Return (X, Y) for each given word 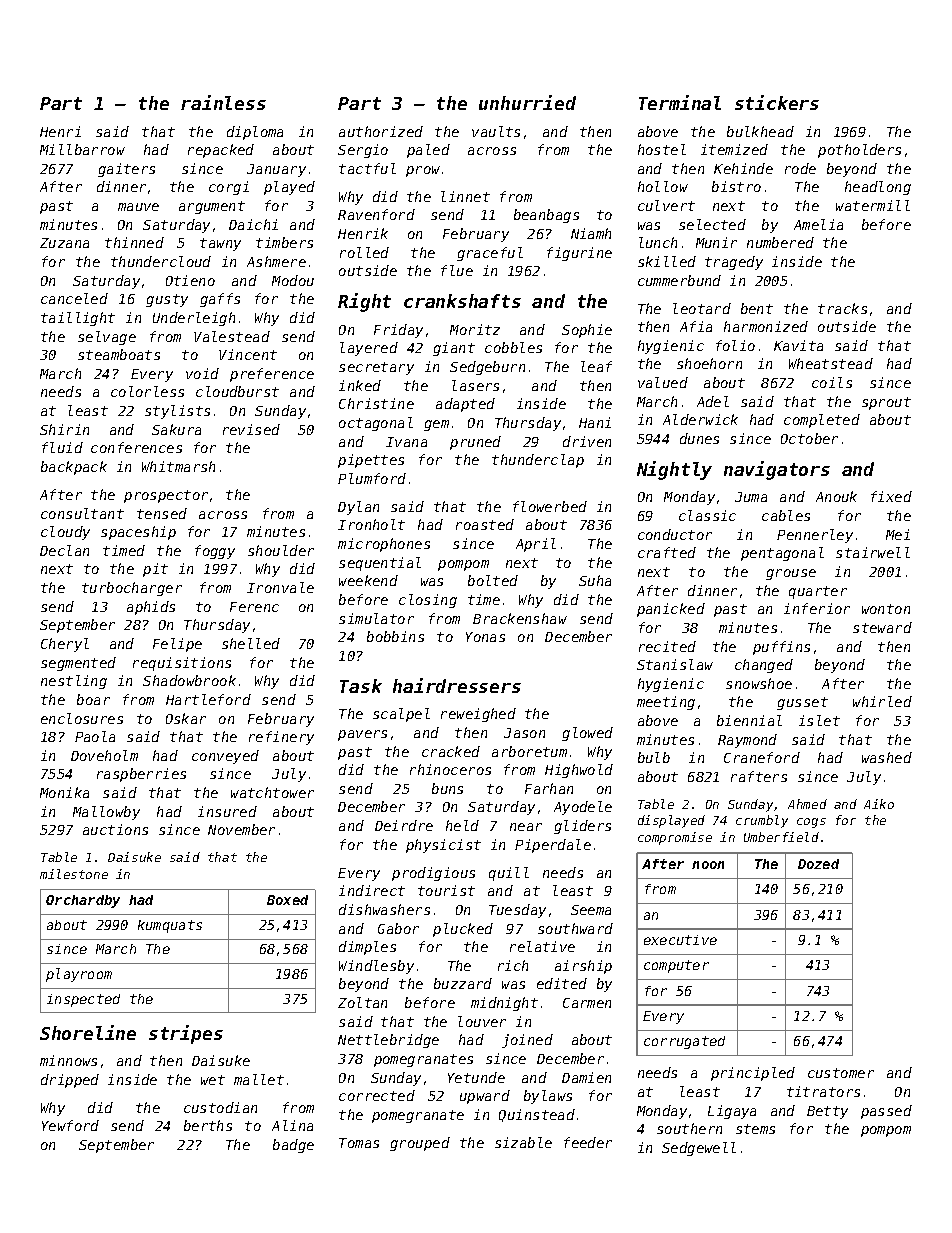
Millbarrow (82, 149)
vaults (496, 131)
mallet (259, 1079)
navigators (777, 470)
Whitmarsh (178, 466)
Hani (595, 422)
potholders (859, 151)
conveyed (225, 757)
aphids (151, 608)
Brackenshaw (520, 618)
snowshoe (759, 683)
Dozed (818, 864)
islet (819, 720)
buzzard (463, 983)
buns (447, 788)
